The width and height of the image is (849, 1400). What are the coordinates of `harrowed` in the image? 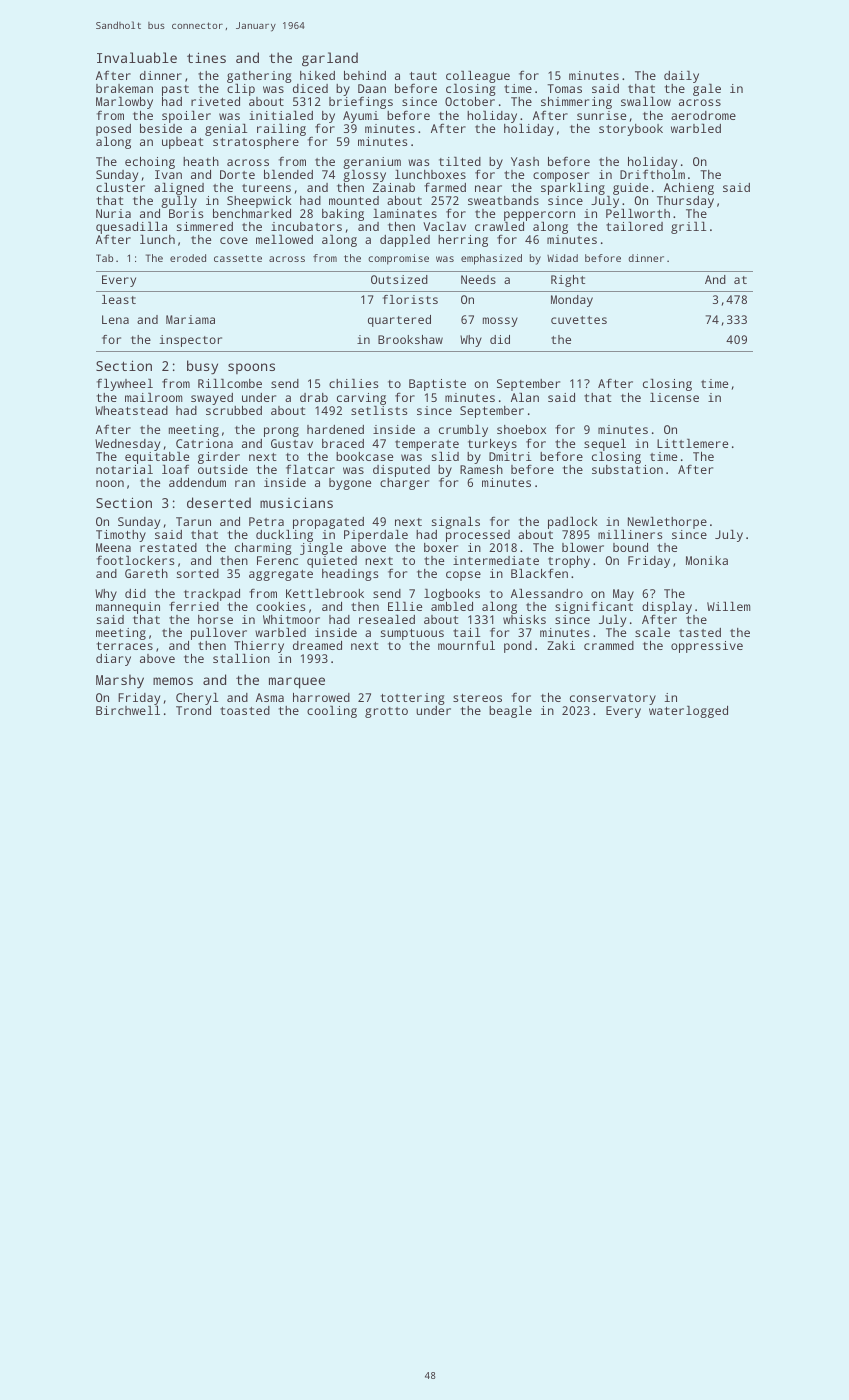 It's located at (321, 697).
